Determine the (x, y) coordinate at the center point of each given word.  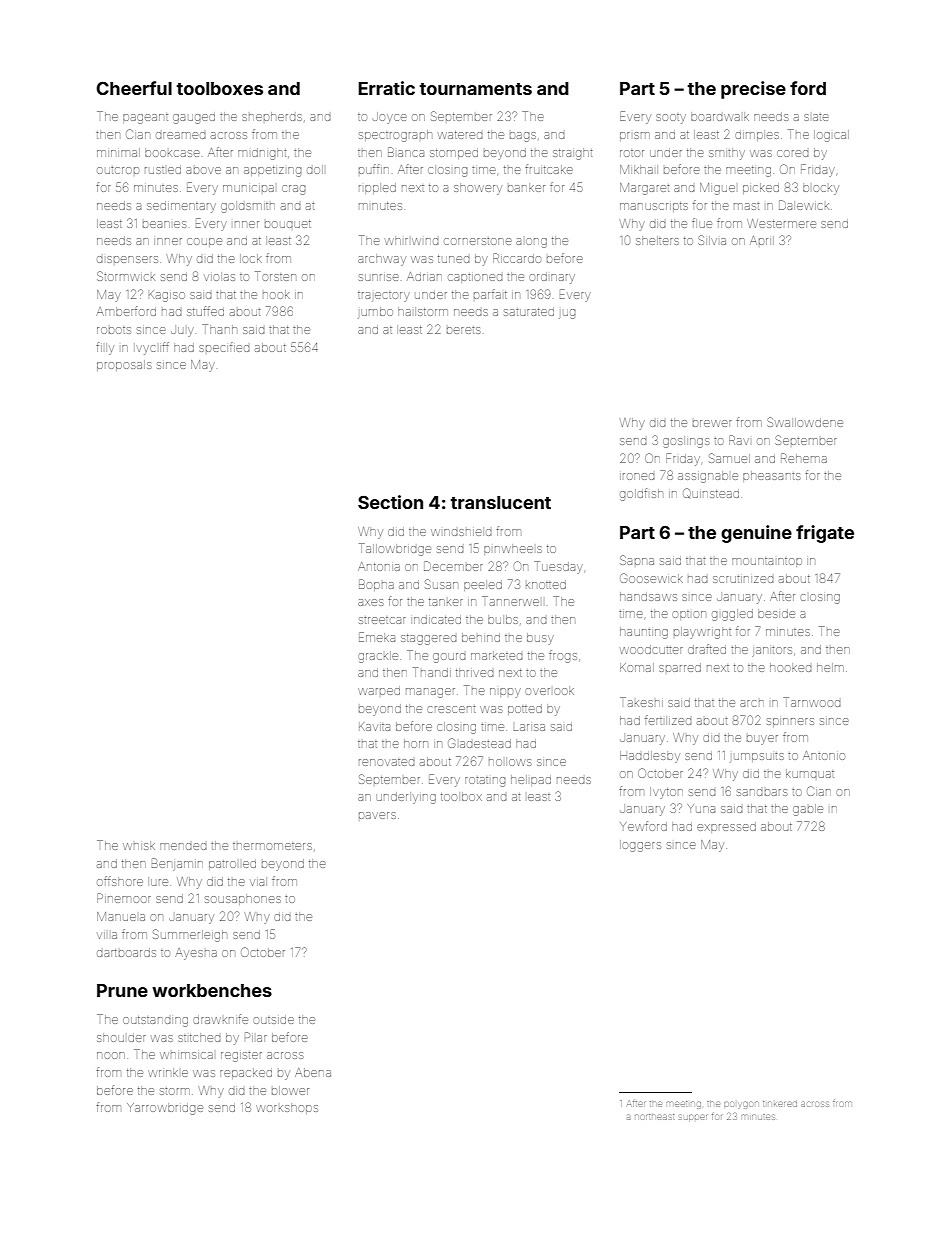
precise (753, 90)
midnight (262, 154)
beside (776, 613)
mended (183, 846)
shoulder (121, 1037)
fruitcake (549, 169)
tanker (446, 602)
